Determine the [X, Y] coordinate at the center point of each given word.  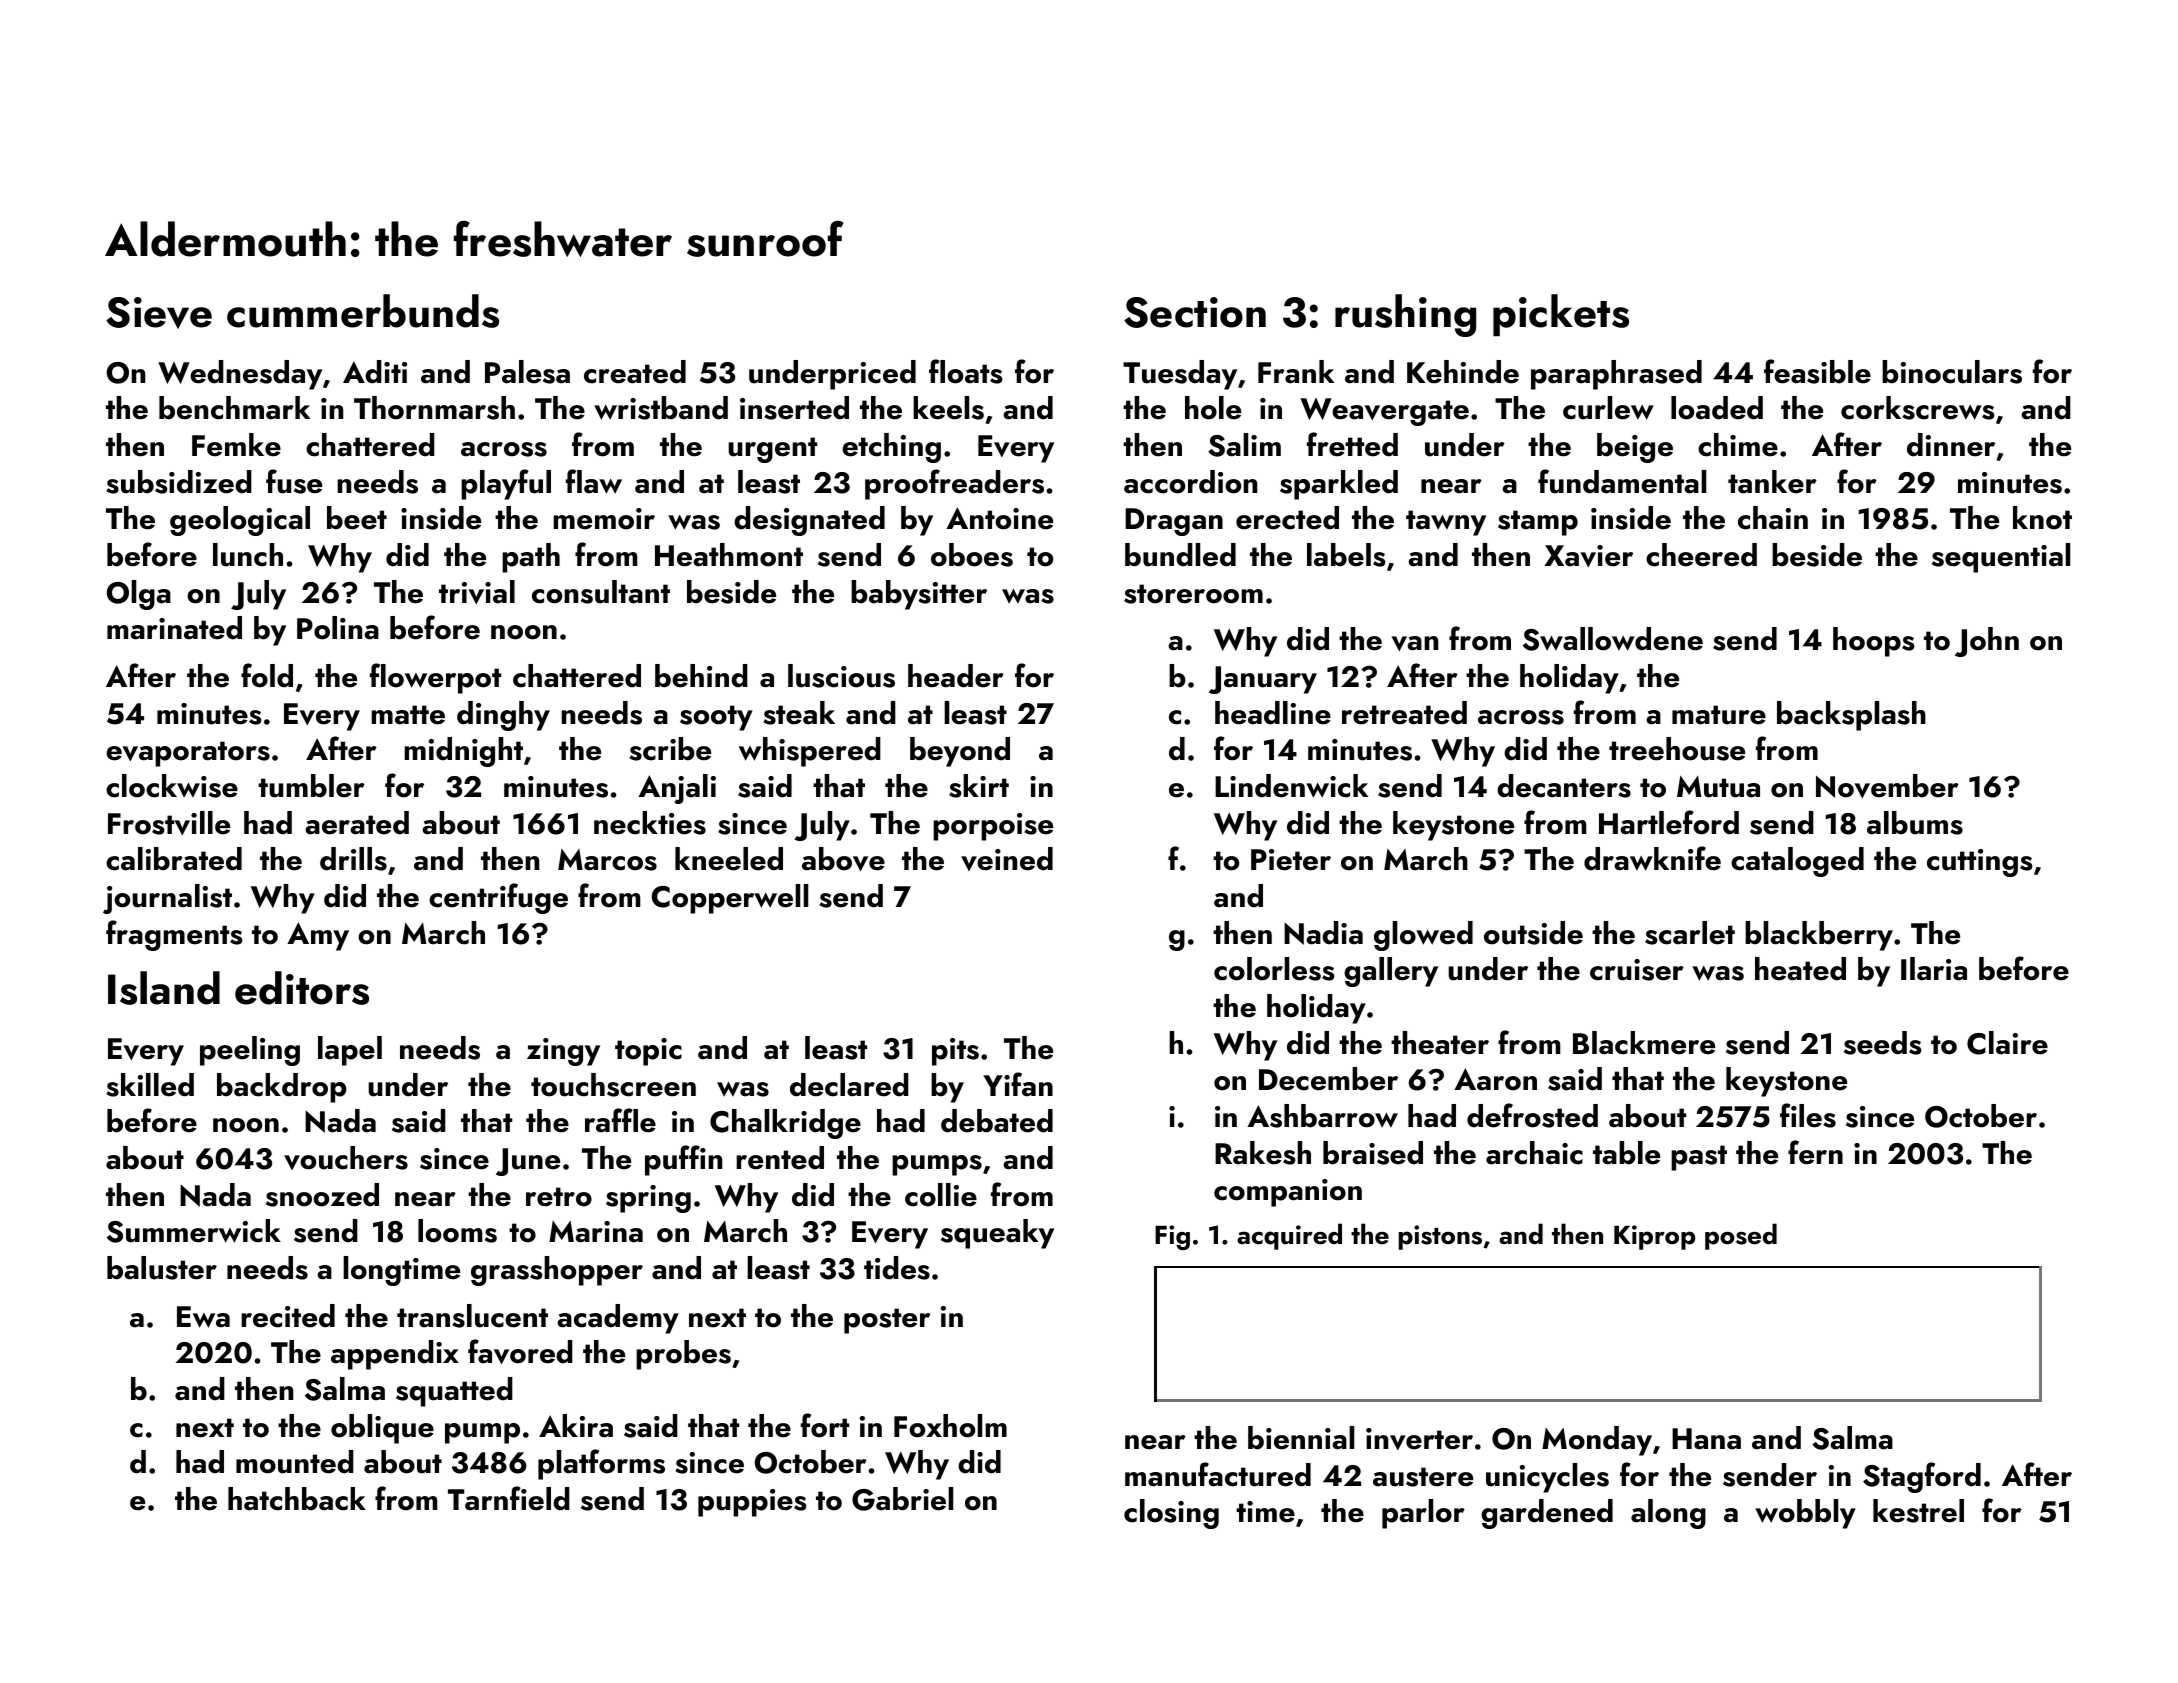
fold [267, 675]
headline [1273, 713]
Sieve [159, 313]
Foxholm [950, 1426]
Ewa [203, 1317]
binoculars [1952, 372]
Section [1195, 312]
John [1987, 642]
